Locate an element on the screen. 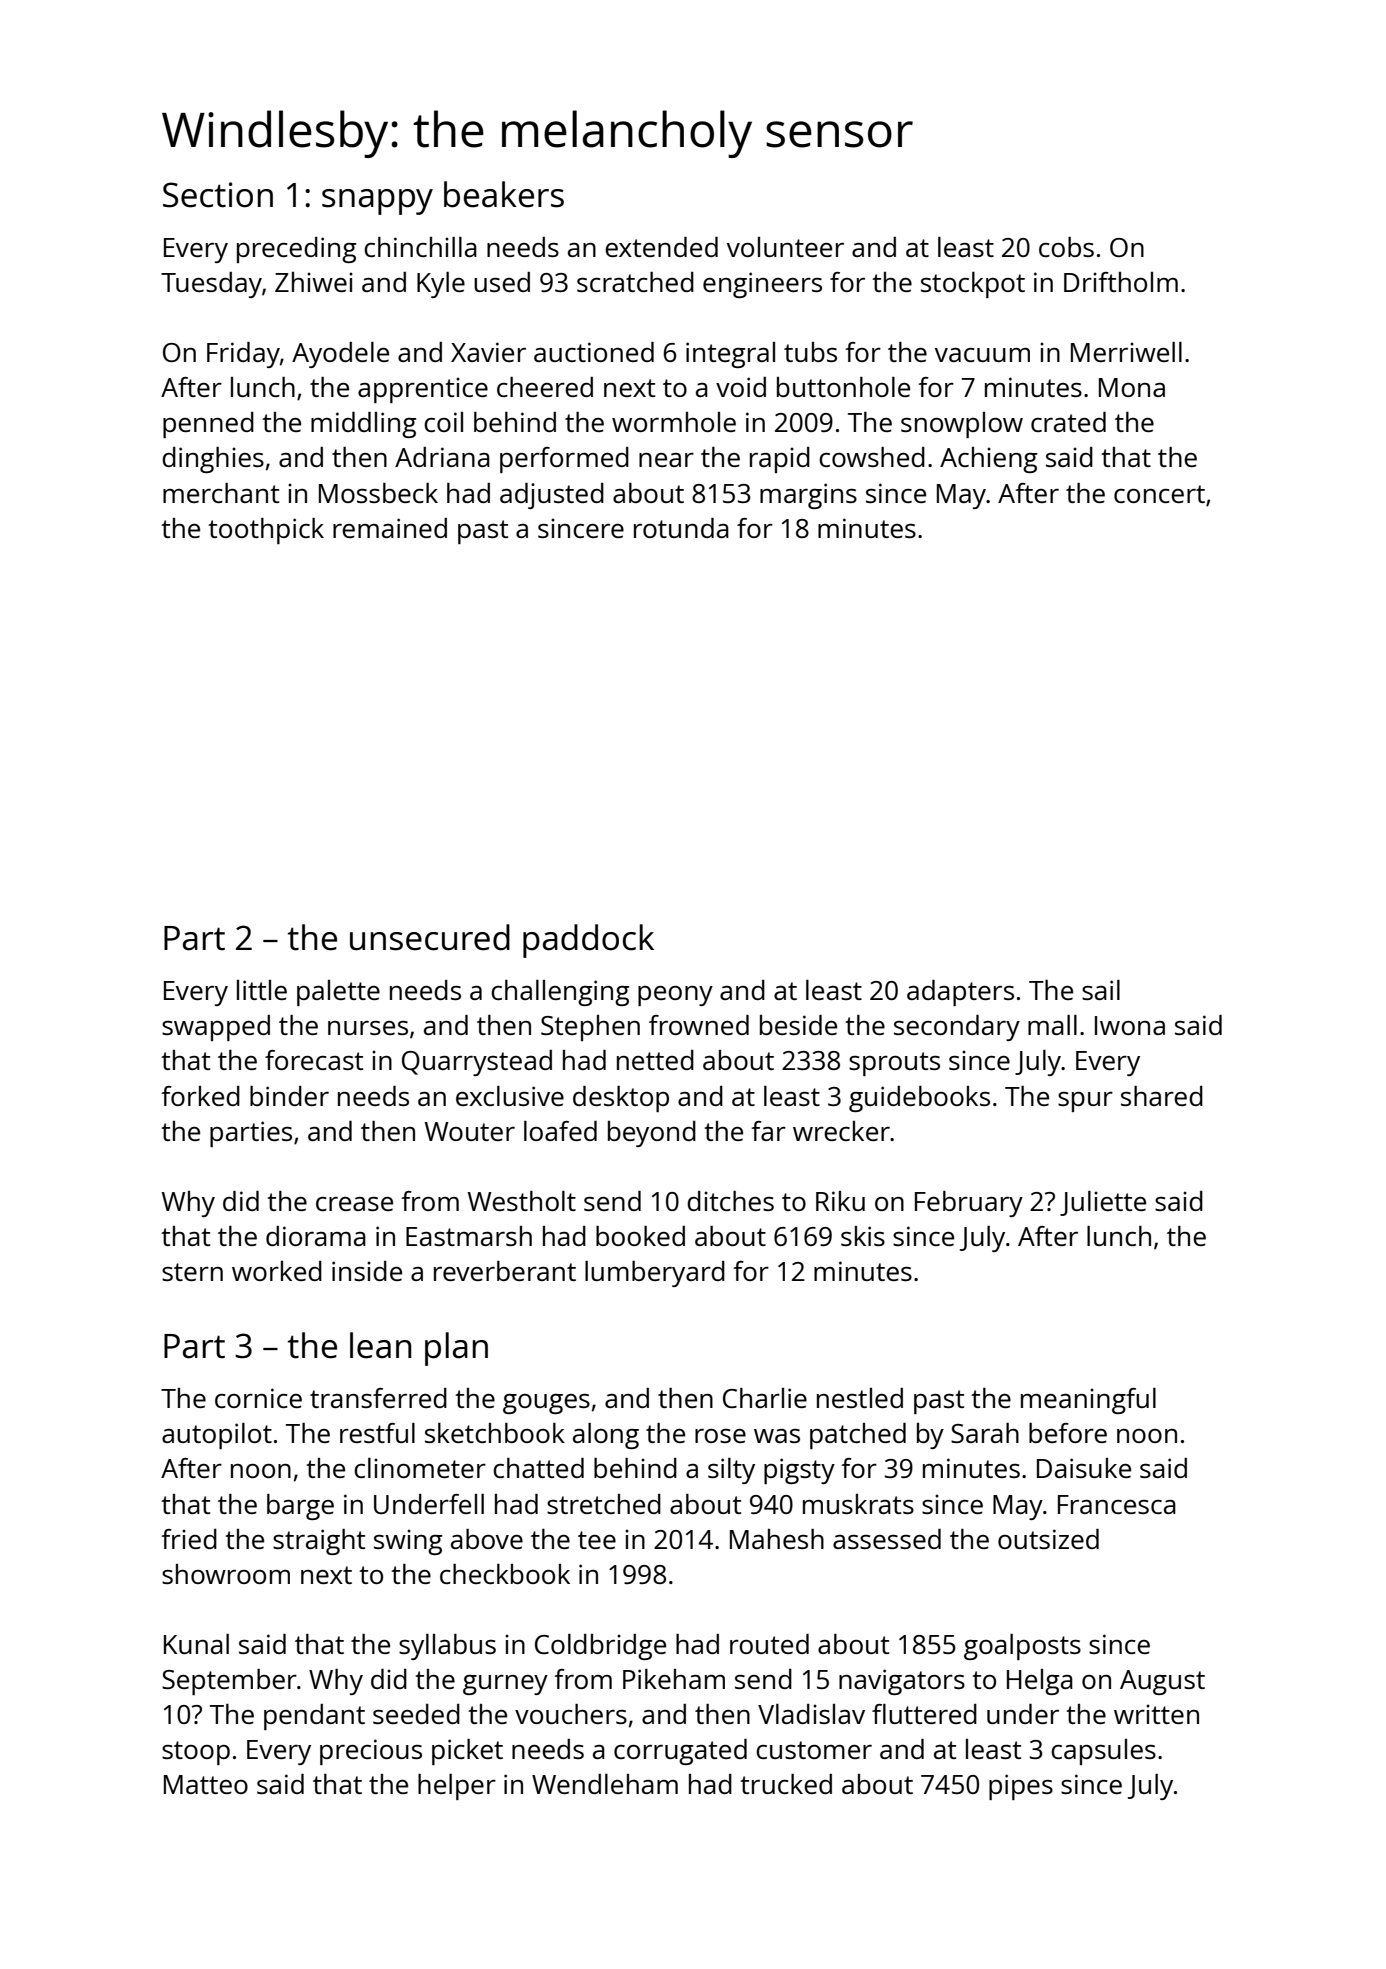  netted is located at coordinates (655, 1060).
